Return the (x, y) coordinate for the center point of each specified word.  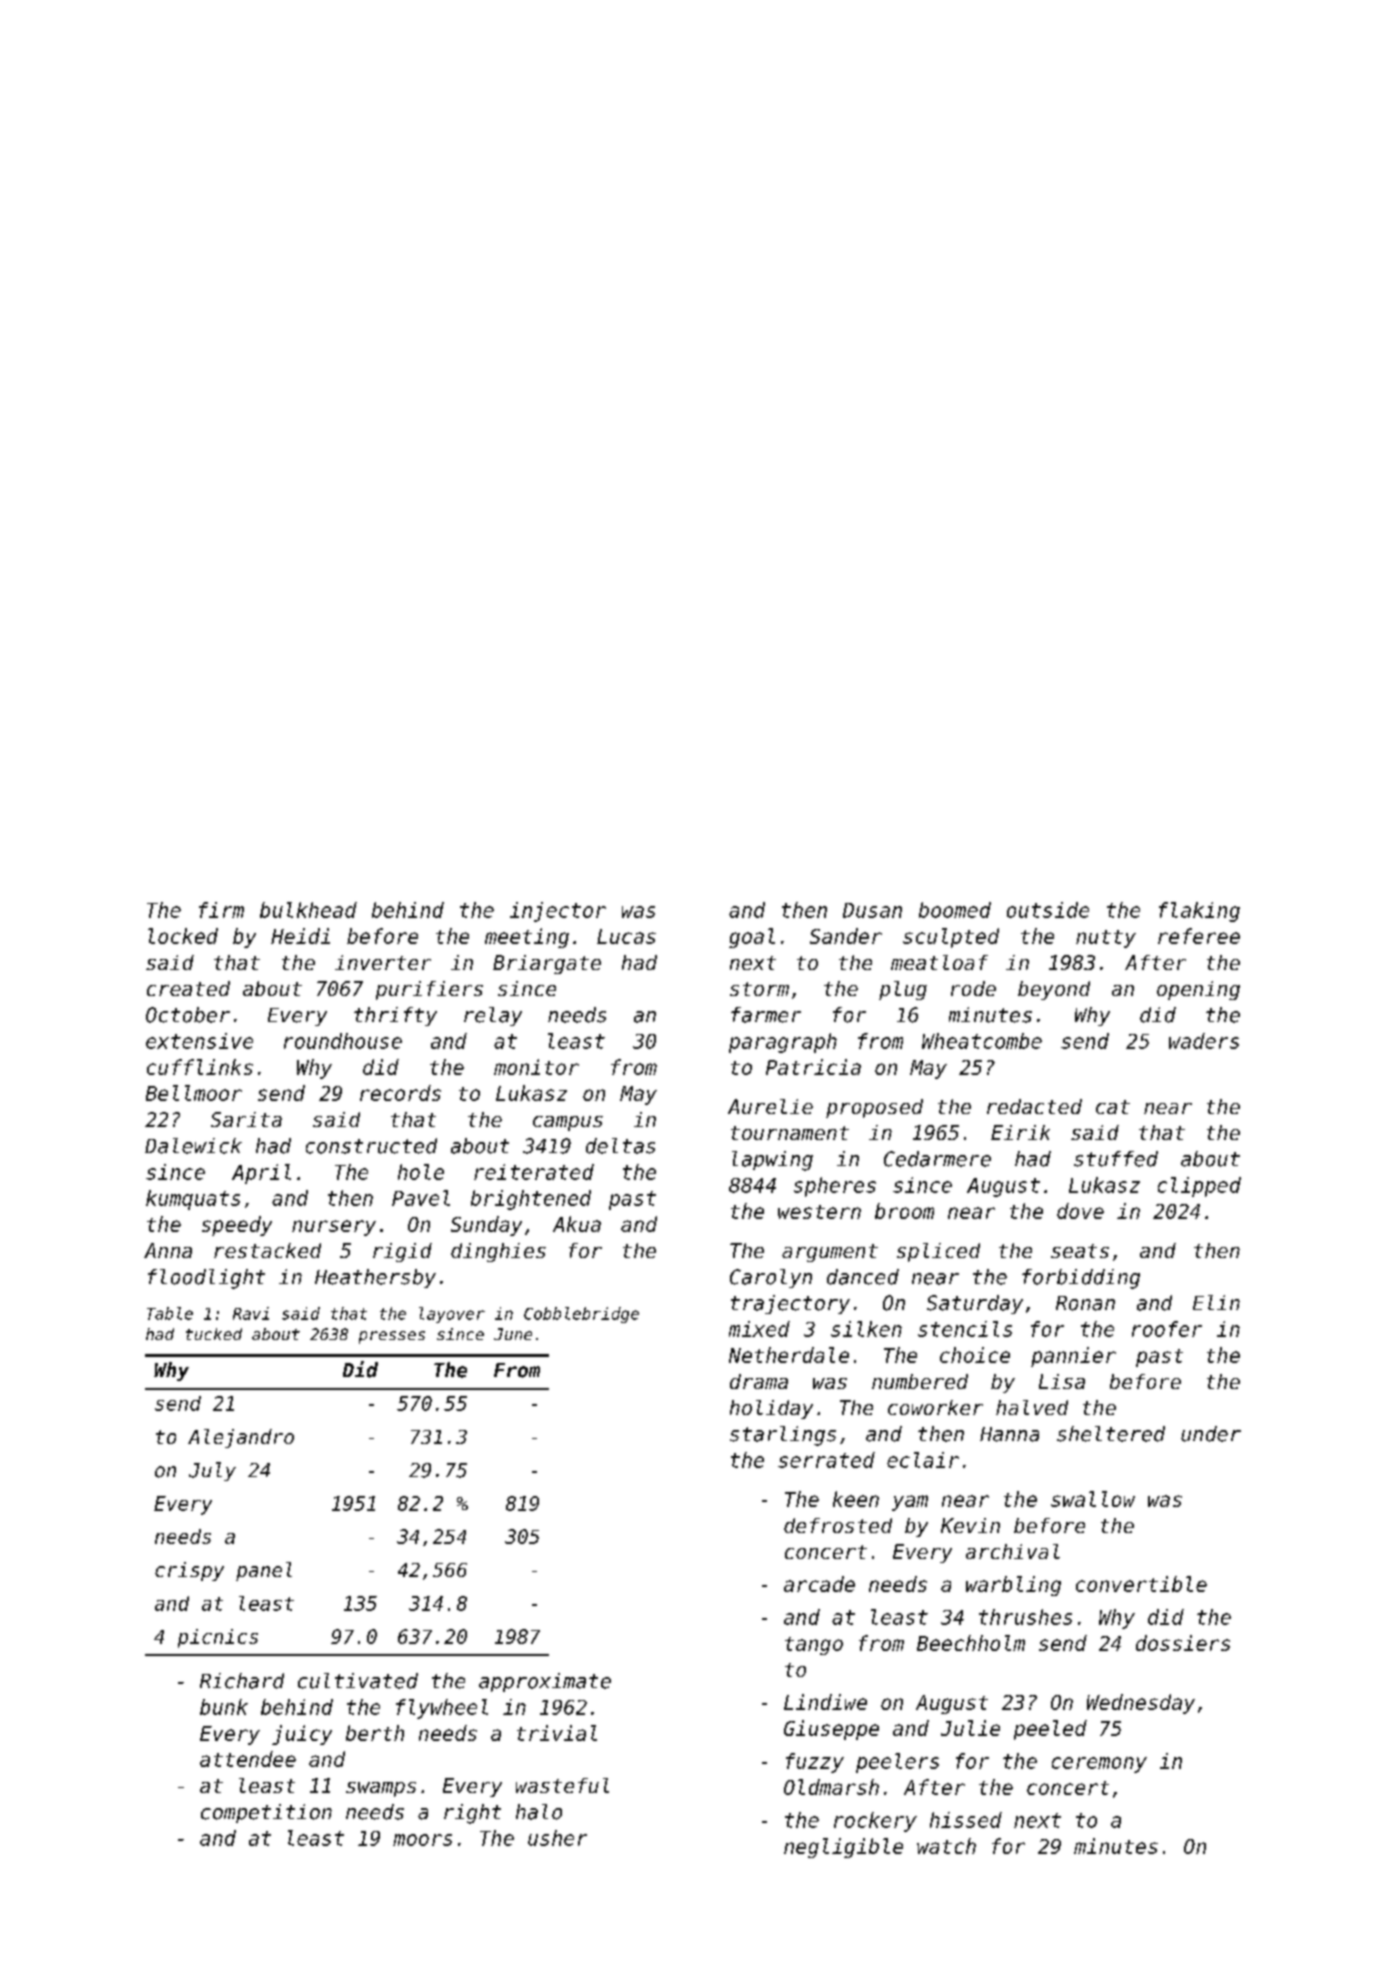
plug (903, 990)
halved (1032, 1407)
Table (170, 1313)
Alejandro (241, 1438)
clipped (1199, 1187)
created (188, 988)
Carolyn (771, 1278)
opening (1198, 990)
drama (759, 1381)
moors (422, 1840)
